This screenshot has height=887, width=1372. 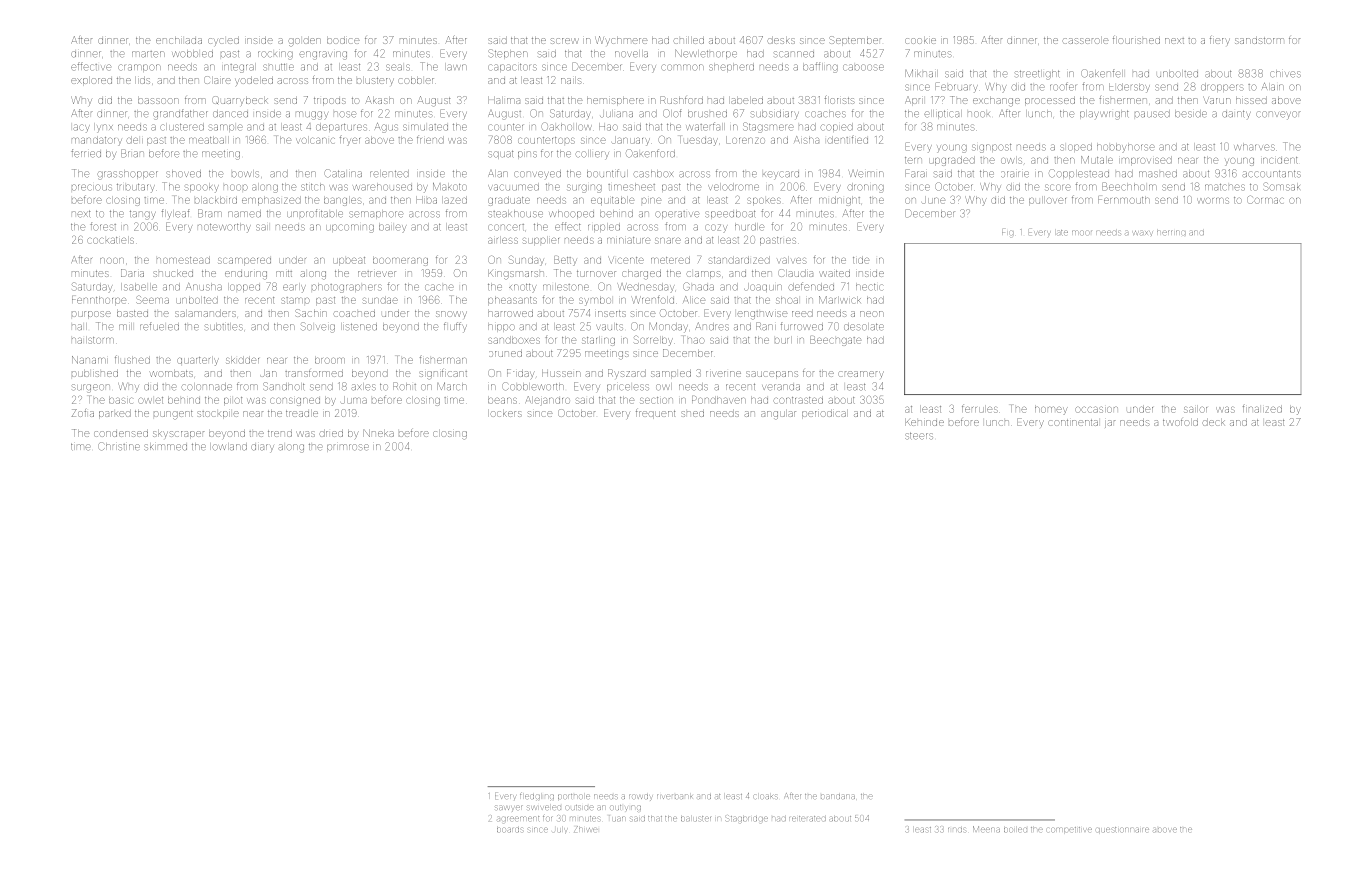 I want to click on finalized, so click(x=1262, y=408).
